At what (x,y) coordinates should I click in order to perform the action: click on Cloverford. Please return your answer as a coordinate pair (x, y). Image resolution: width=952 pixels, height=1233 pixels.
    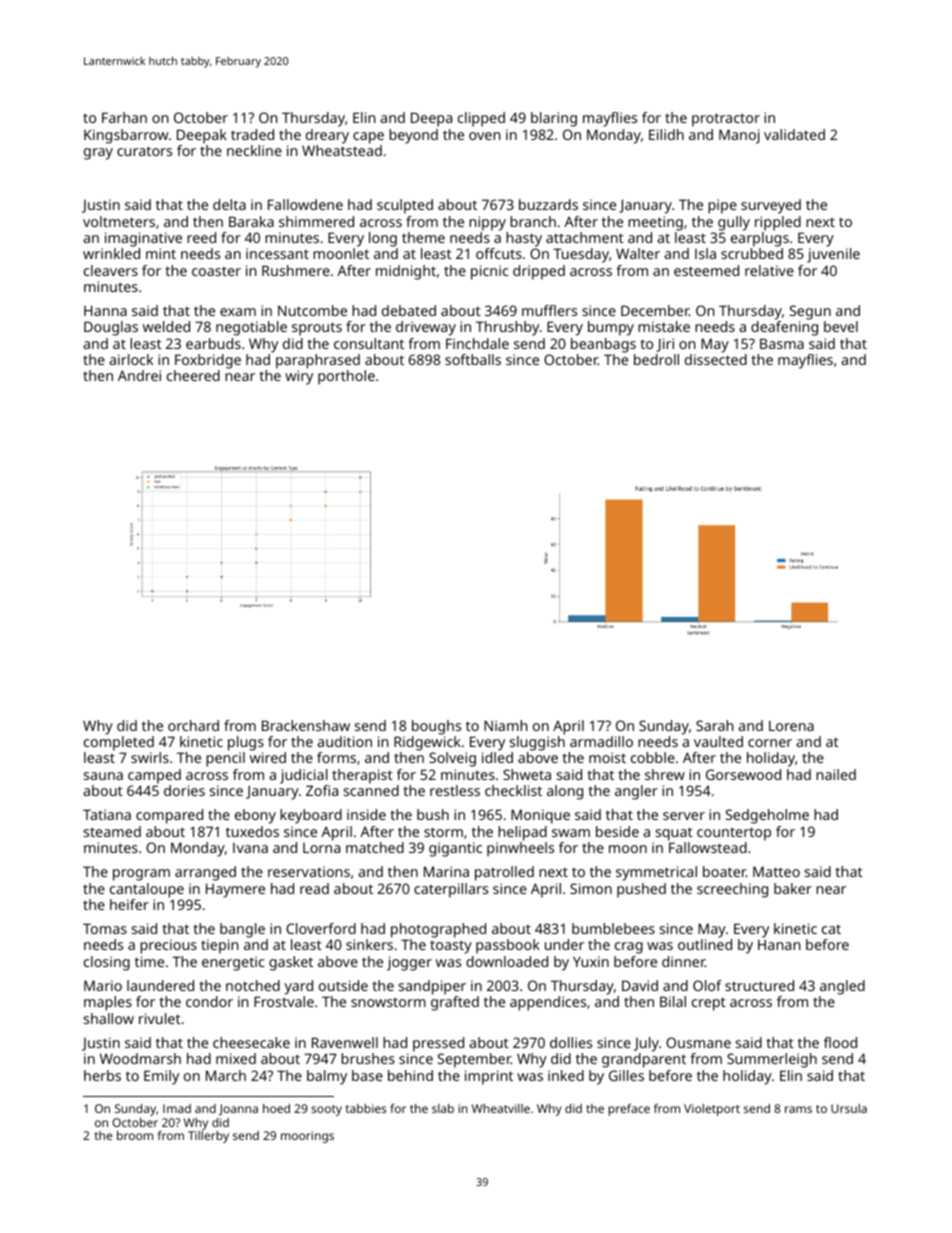
    Looking at the image, I should click on (321, 928).
